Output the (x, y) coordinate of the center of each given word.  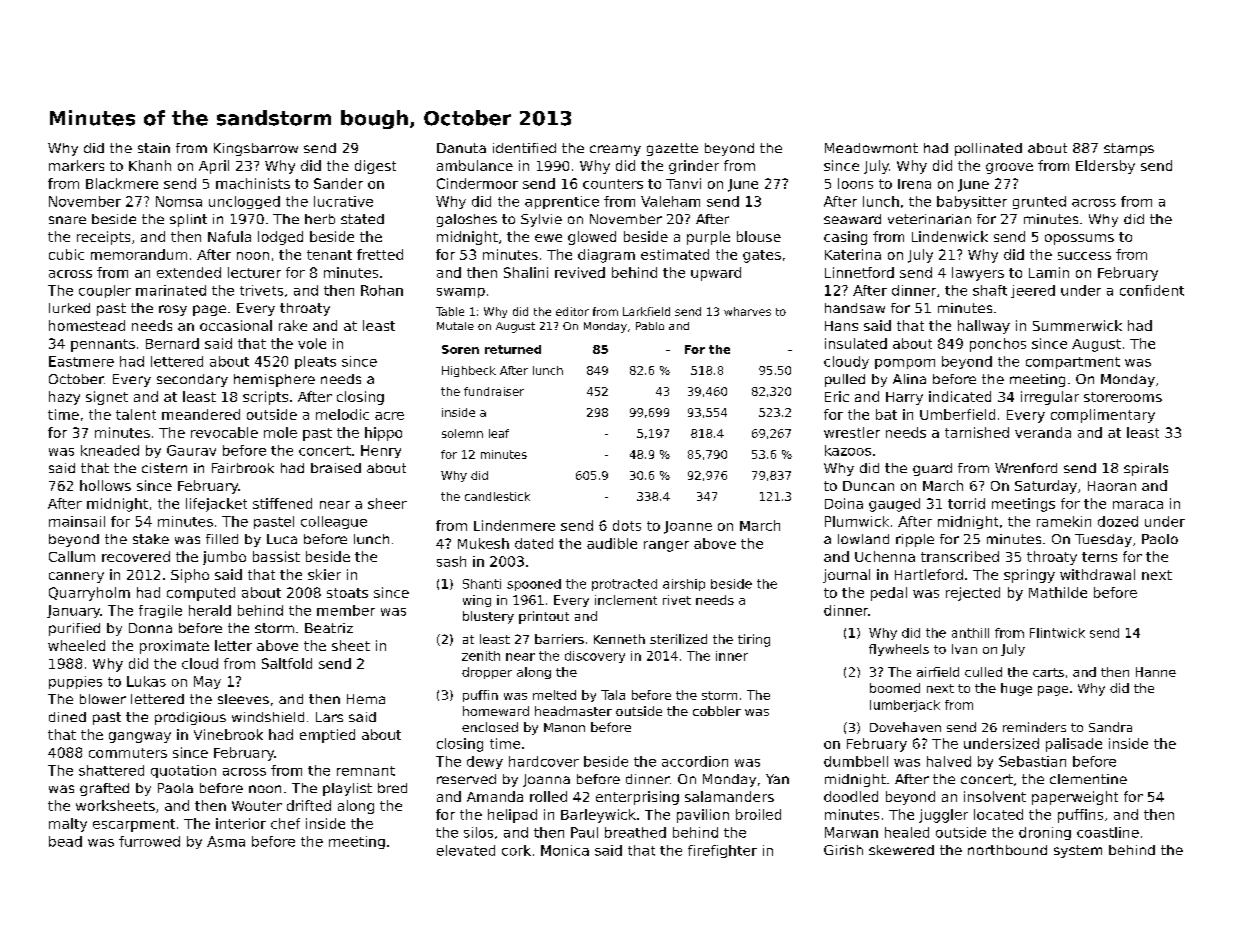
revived (580, 272)
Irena (914, 184)
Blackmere (122, 183)
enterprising (637, 798)
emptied (327, 736)
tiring (754, 640)
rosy (173, 310)
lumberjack (905, 706)
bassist (276, 556)
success (1084, 256)
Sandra (1110, 727)
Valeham (670, 201)
